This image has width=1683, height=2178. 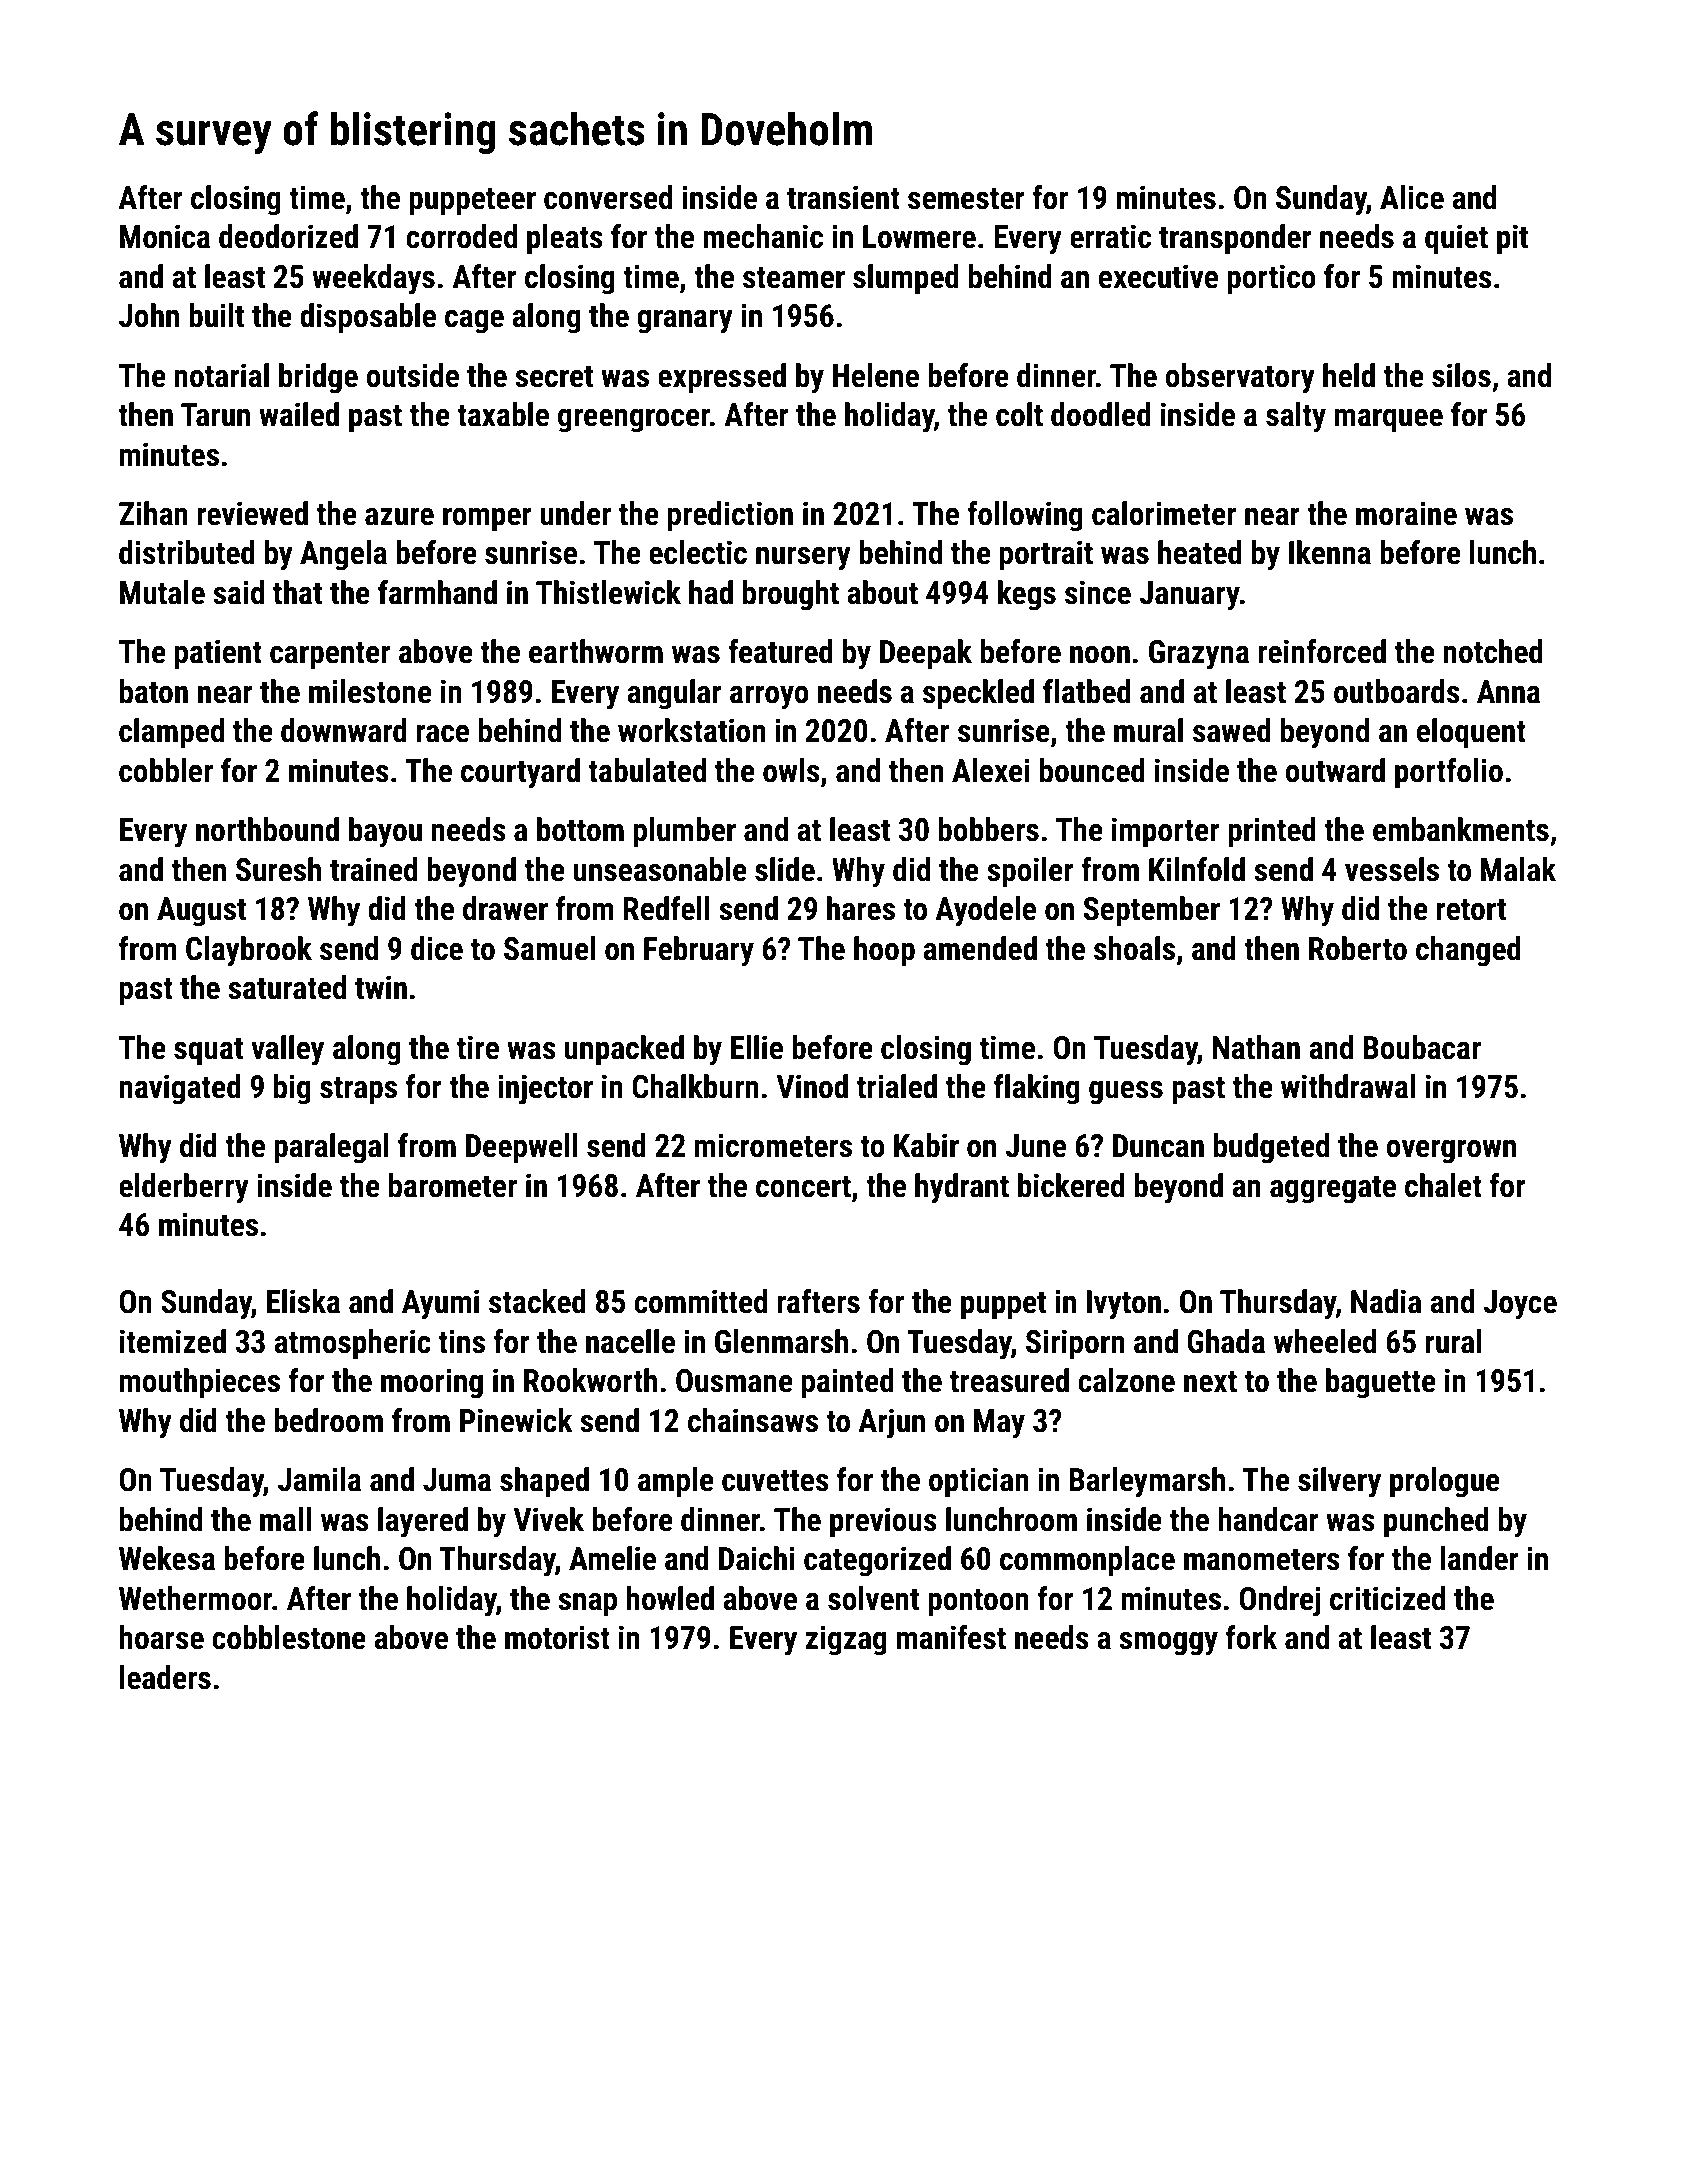 What do you see at coordinates (926, 1145) in the image?
I see `Kabir` at bounding box center [926, 1145].
